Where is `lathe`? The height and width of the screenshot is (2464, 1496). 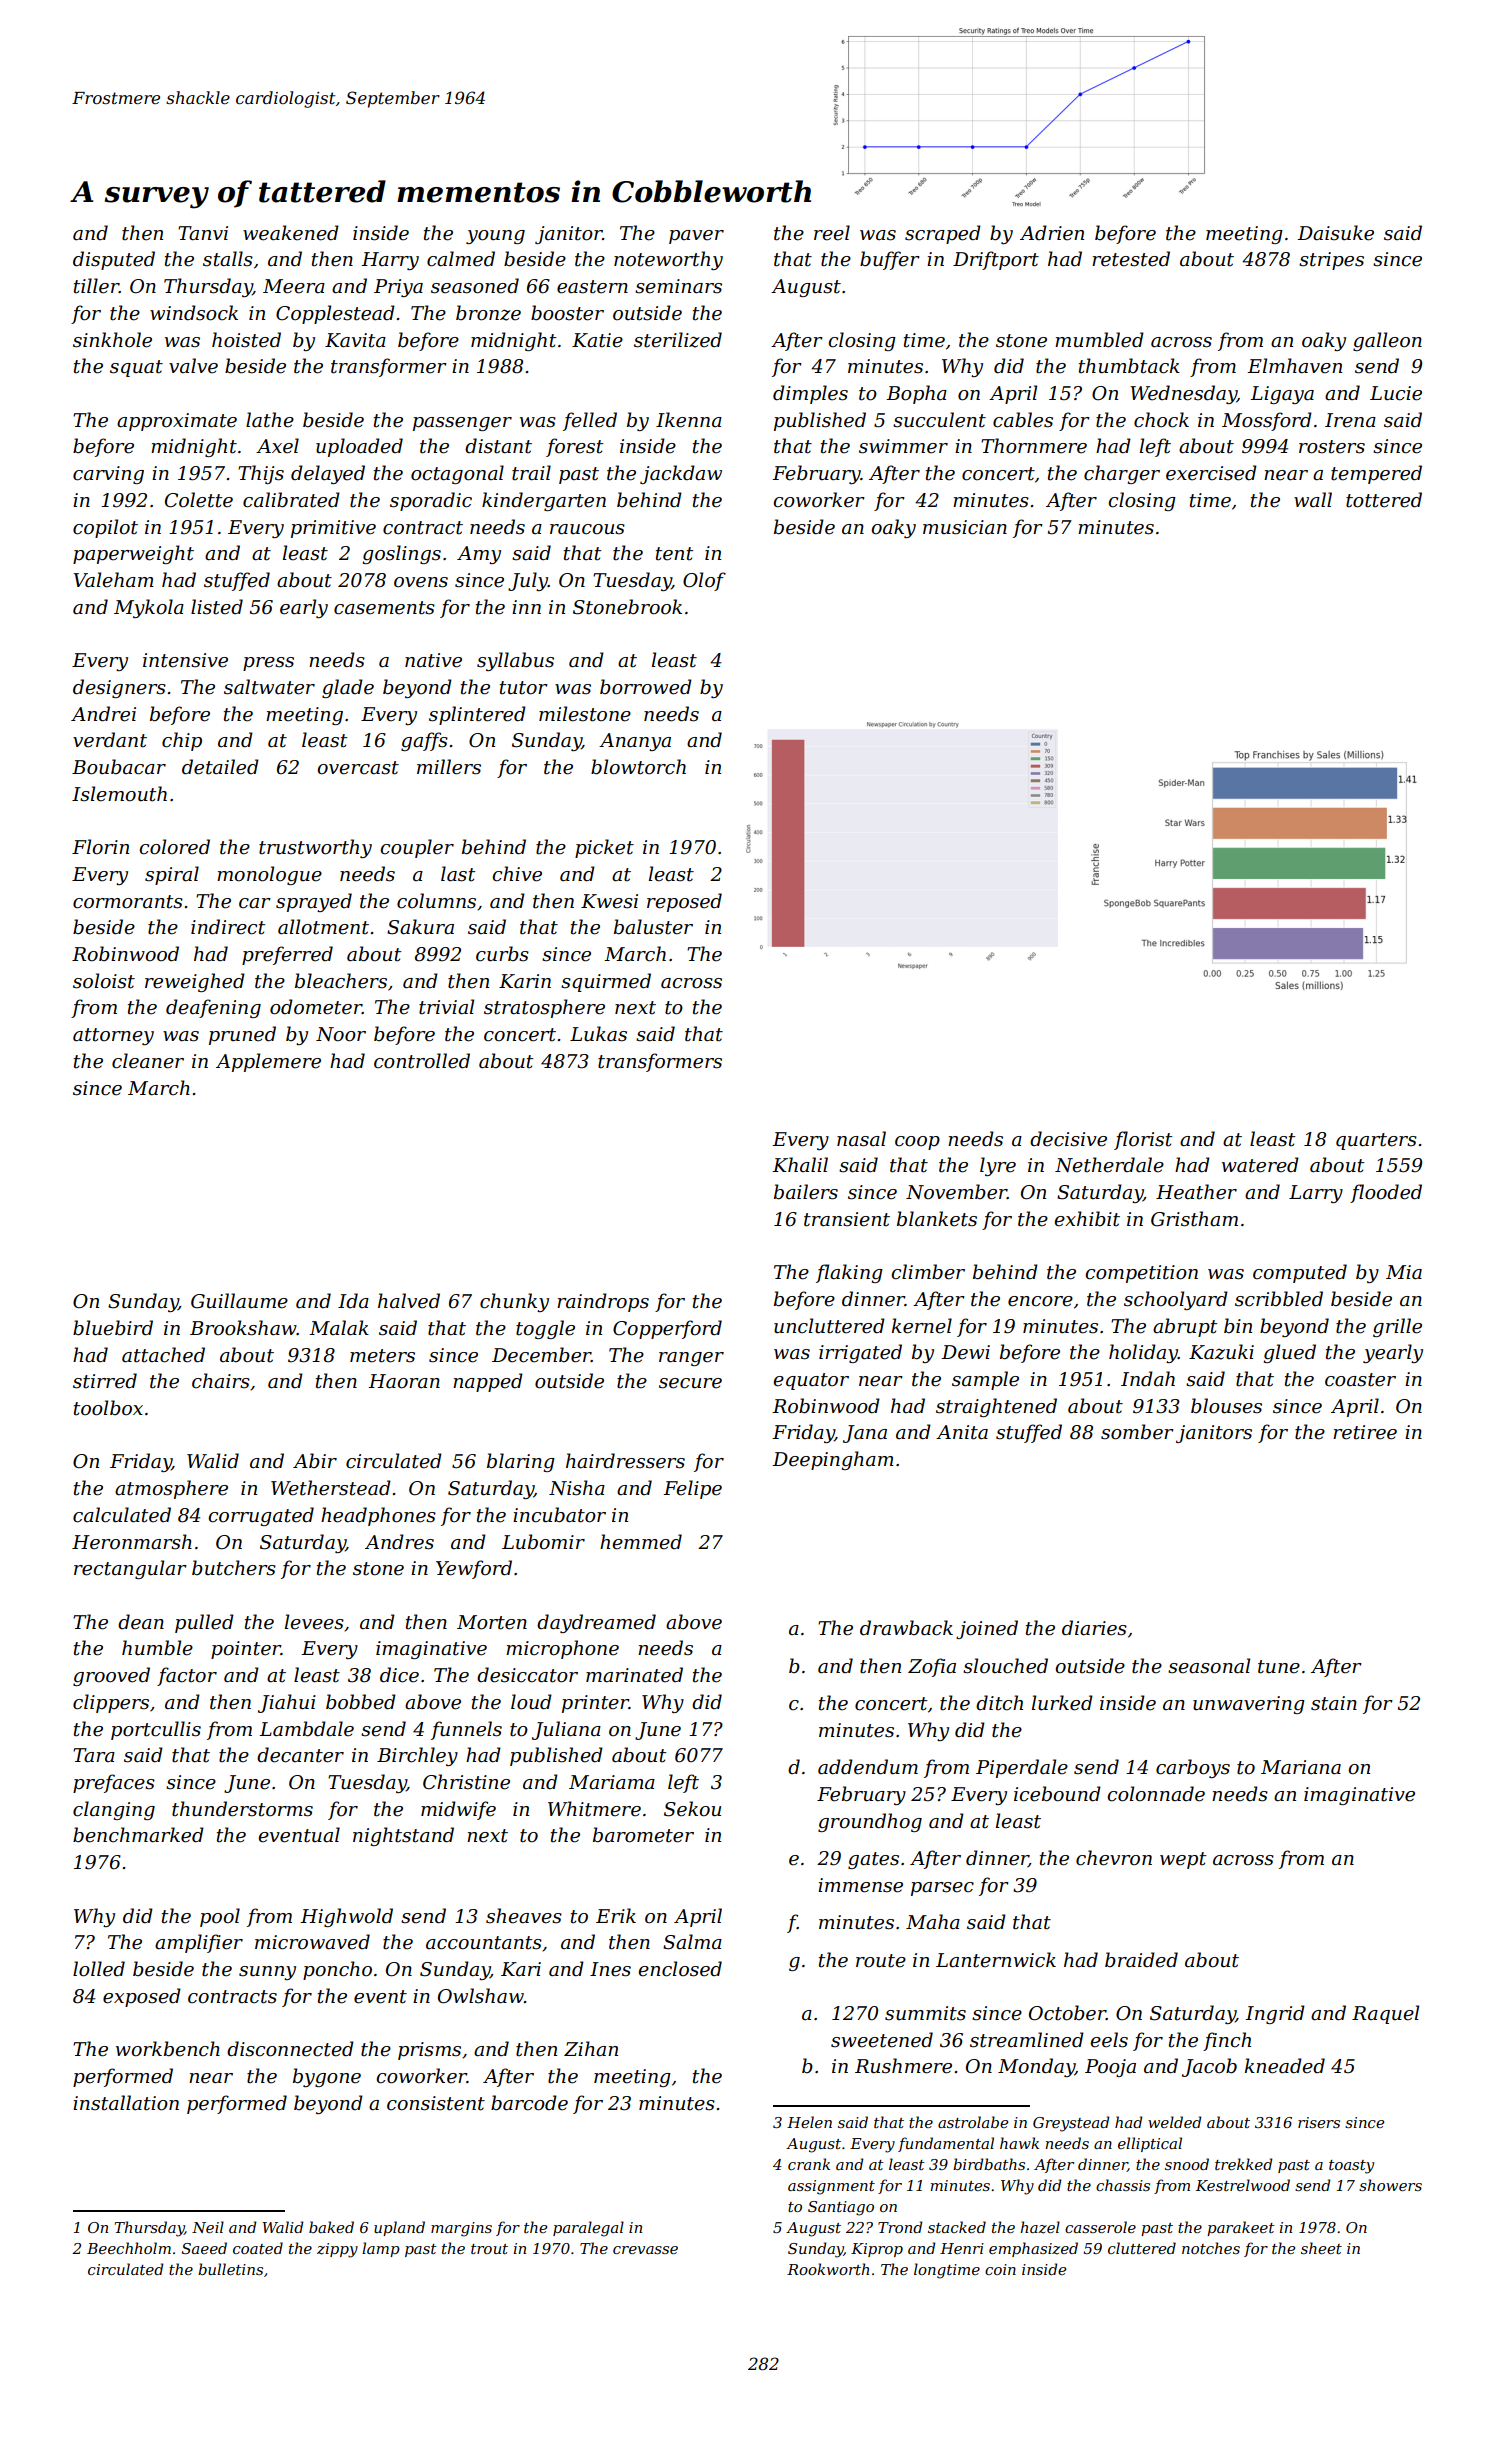
lathe is located at coordinates (270, 420).
